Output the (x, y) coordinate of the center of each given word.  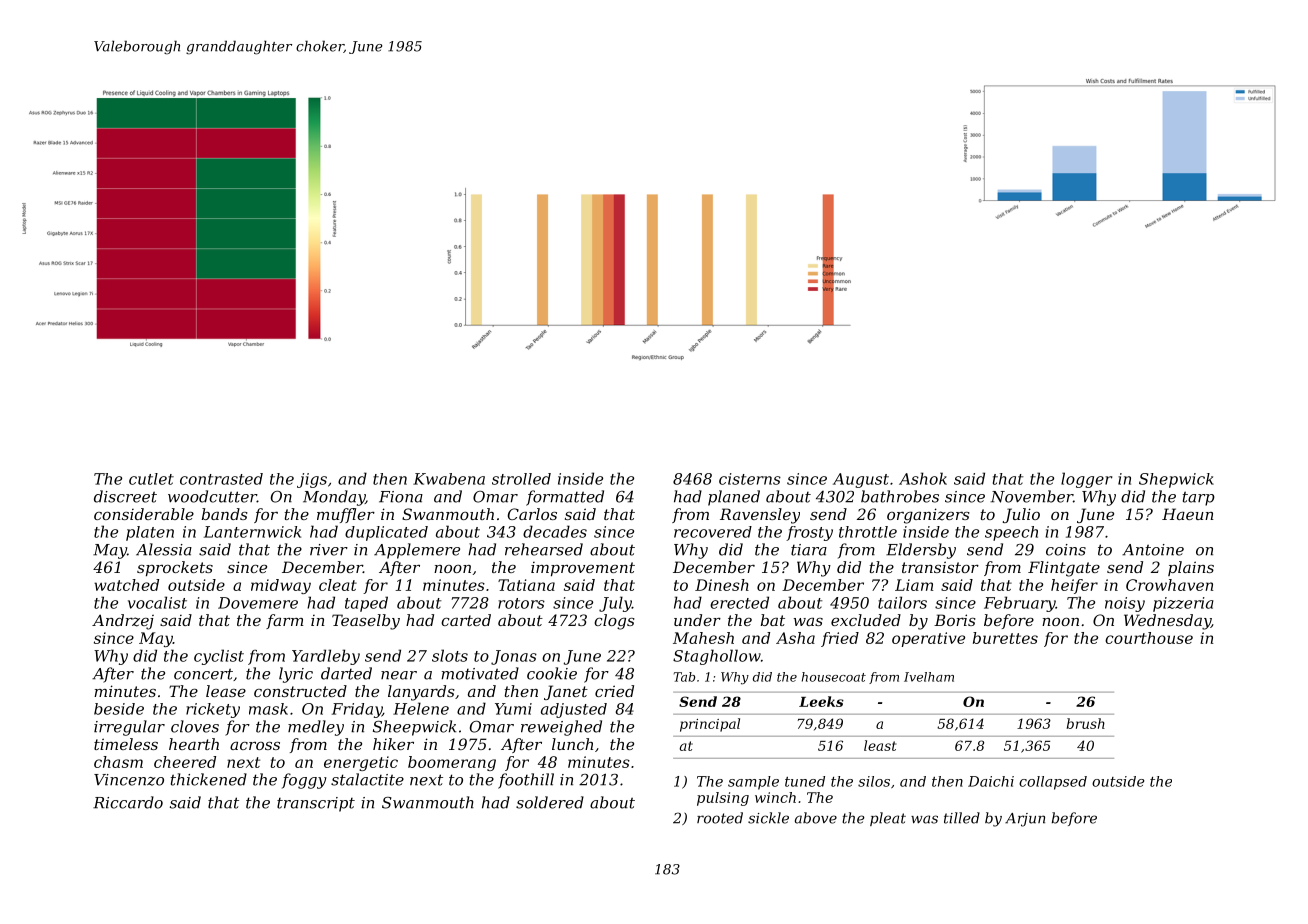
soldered (550, 802)
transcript (316, 804)
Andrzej (123, 622)
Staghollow (717, 657)
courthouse (1149, 638)
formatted (565, 498)
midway (281, 586)
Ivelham (929, 677)
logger (1086, 480)
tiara (809, 550)
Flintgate (1064, 569)
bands (225, 514)
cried (614, 691)
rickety (213, 710)
